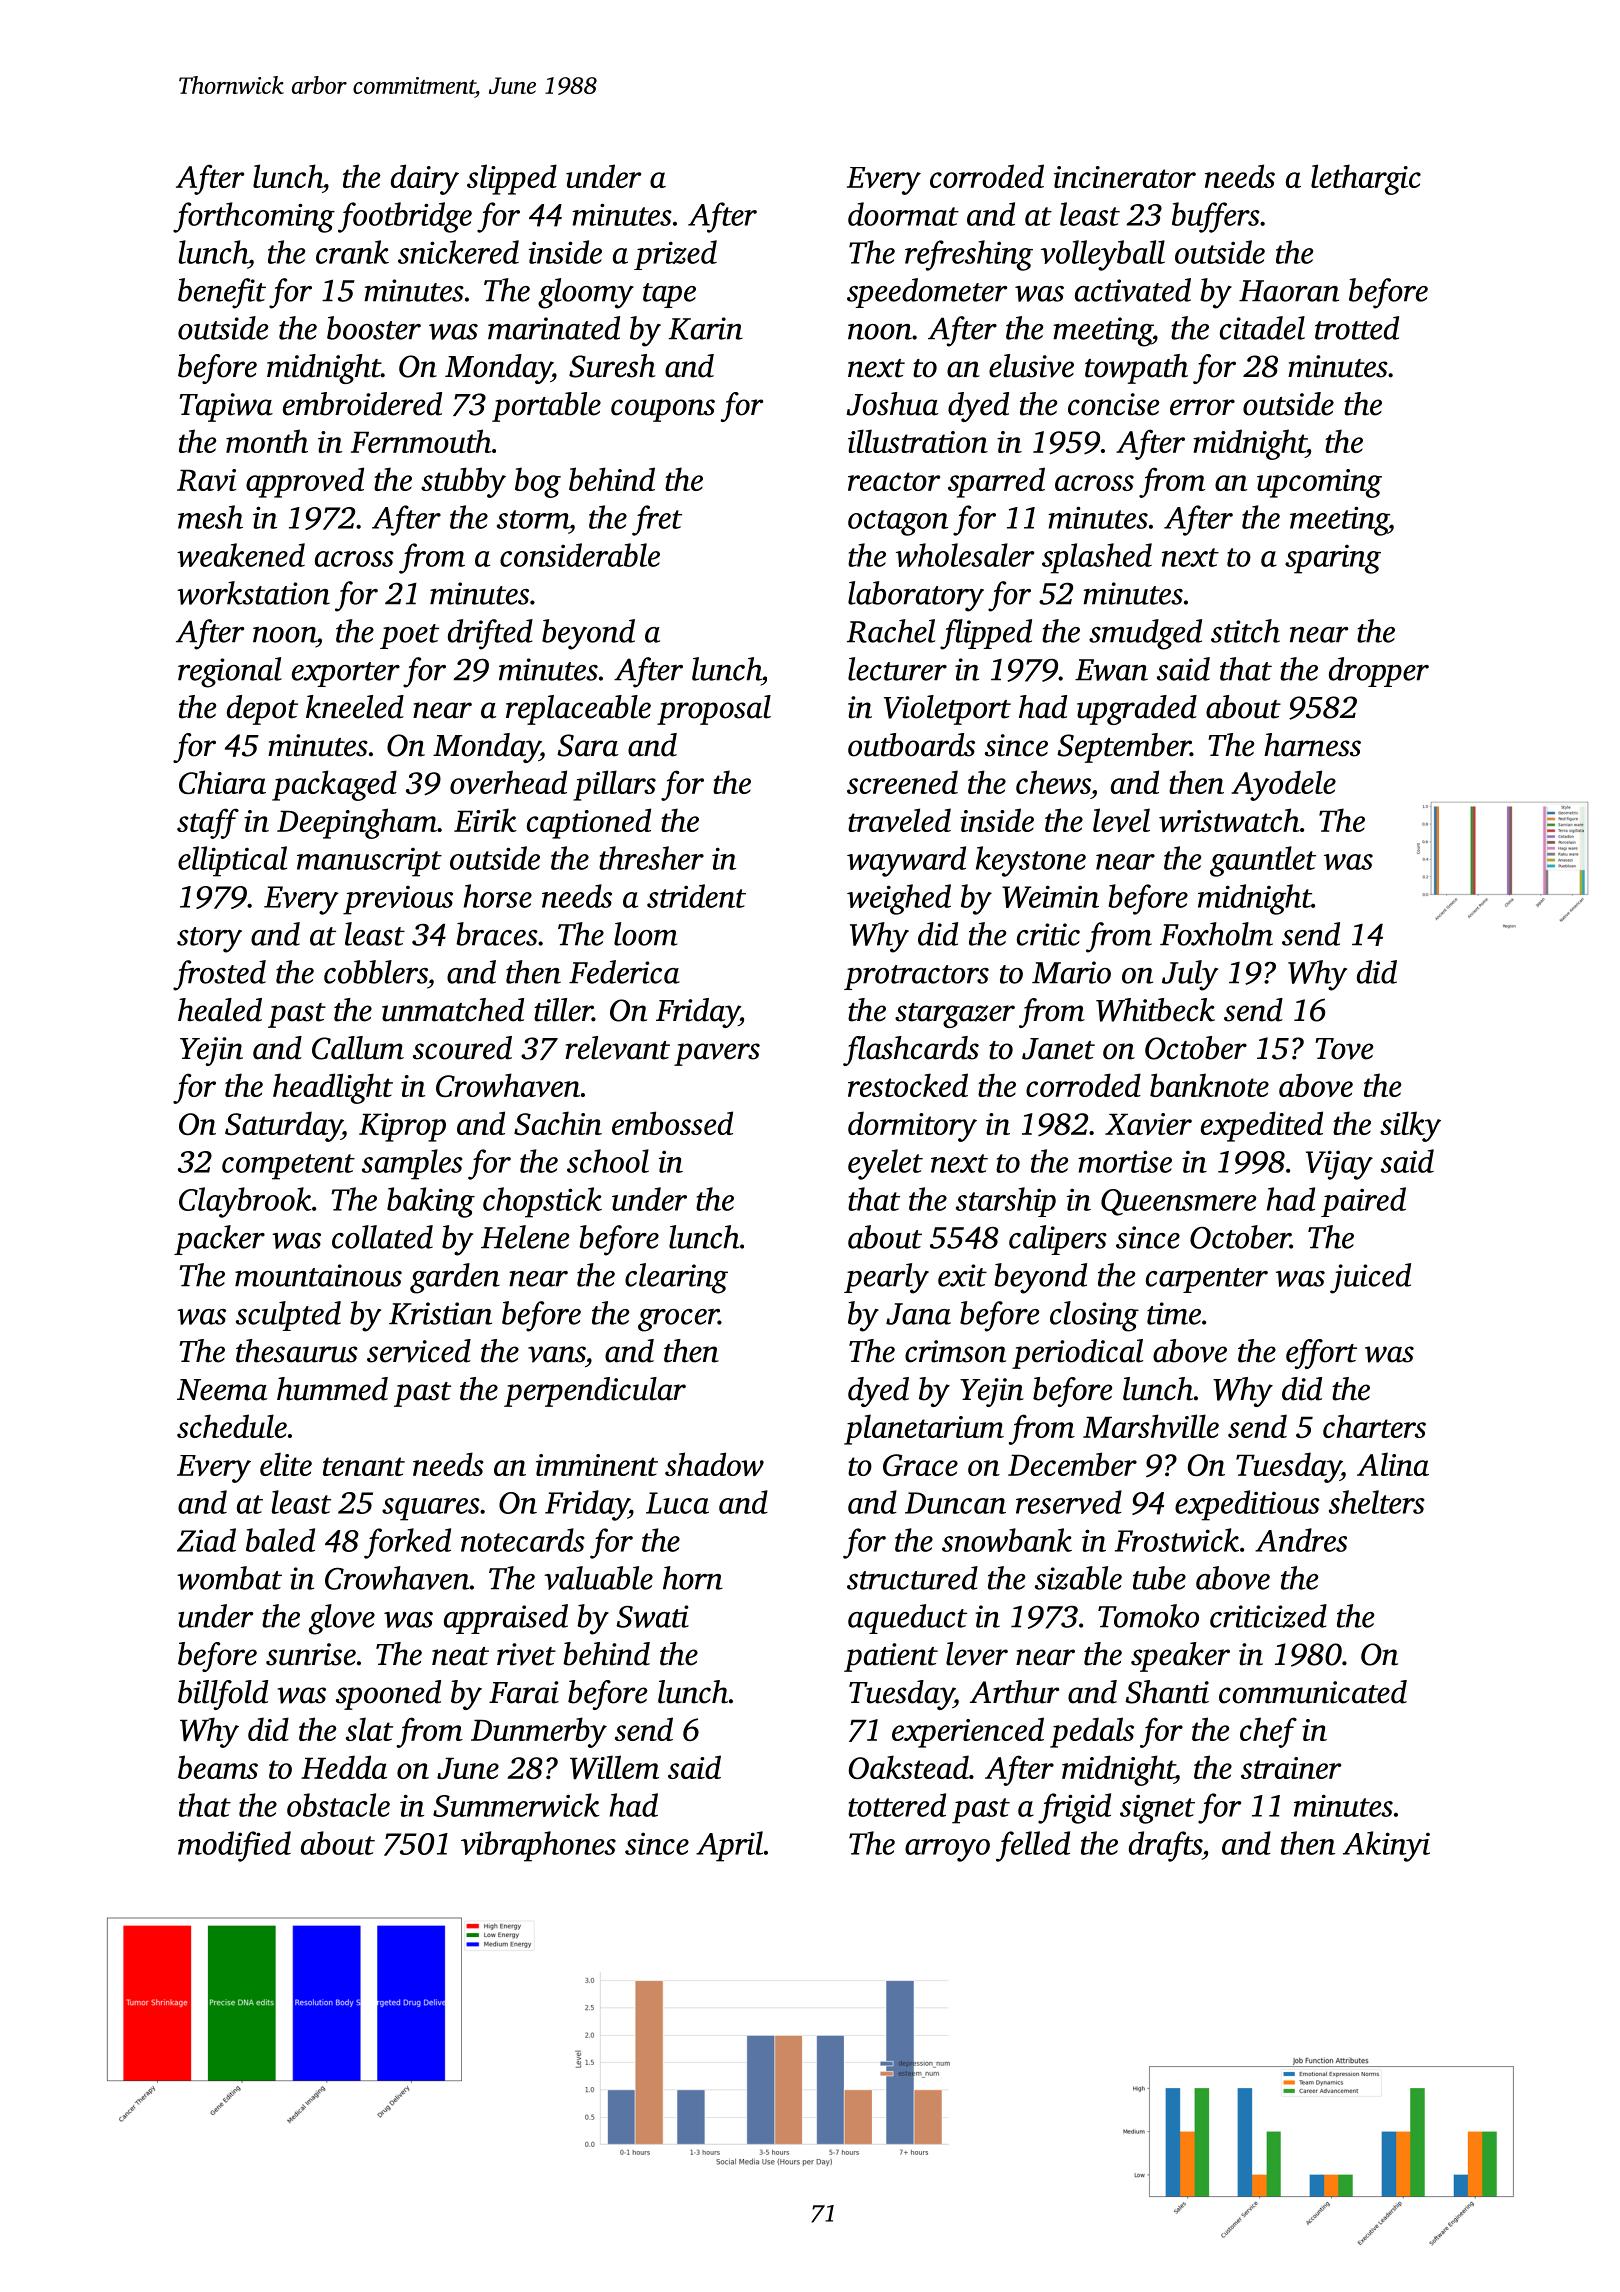  Describe the element at coordinates (1097, 558) in the image. I see `splashed` at that location.
